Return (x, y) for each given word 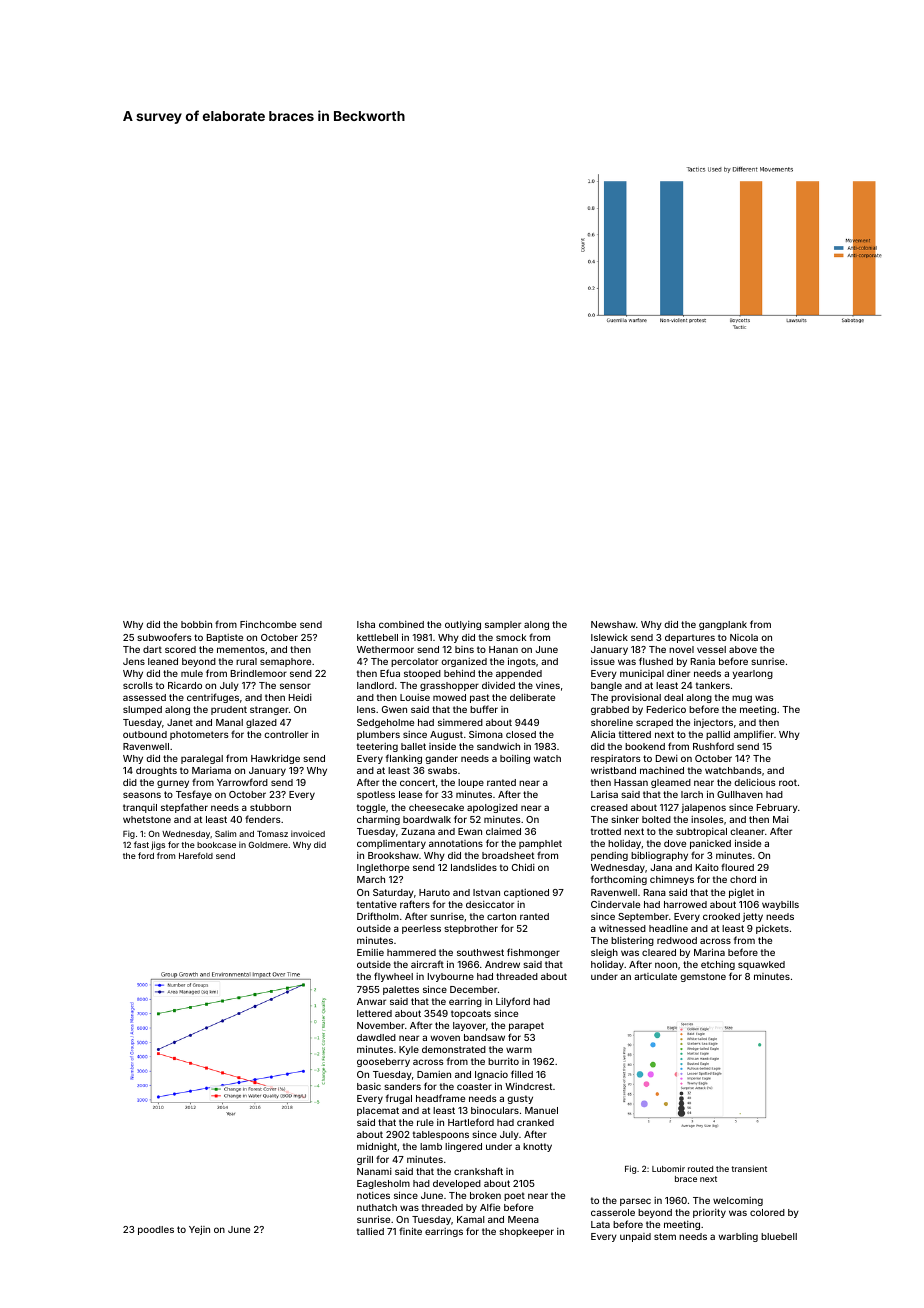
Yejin (199, 1230)
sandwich (498, 746)
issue (603, 661)
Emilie (370, 952)
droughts (156, 771)
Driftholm (378, 916)
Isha (366, 624)
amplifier (754, 735)
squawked (761, 965)
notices (373, 1195)
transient (749, 1168)
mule (192, 673)
